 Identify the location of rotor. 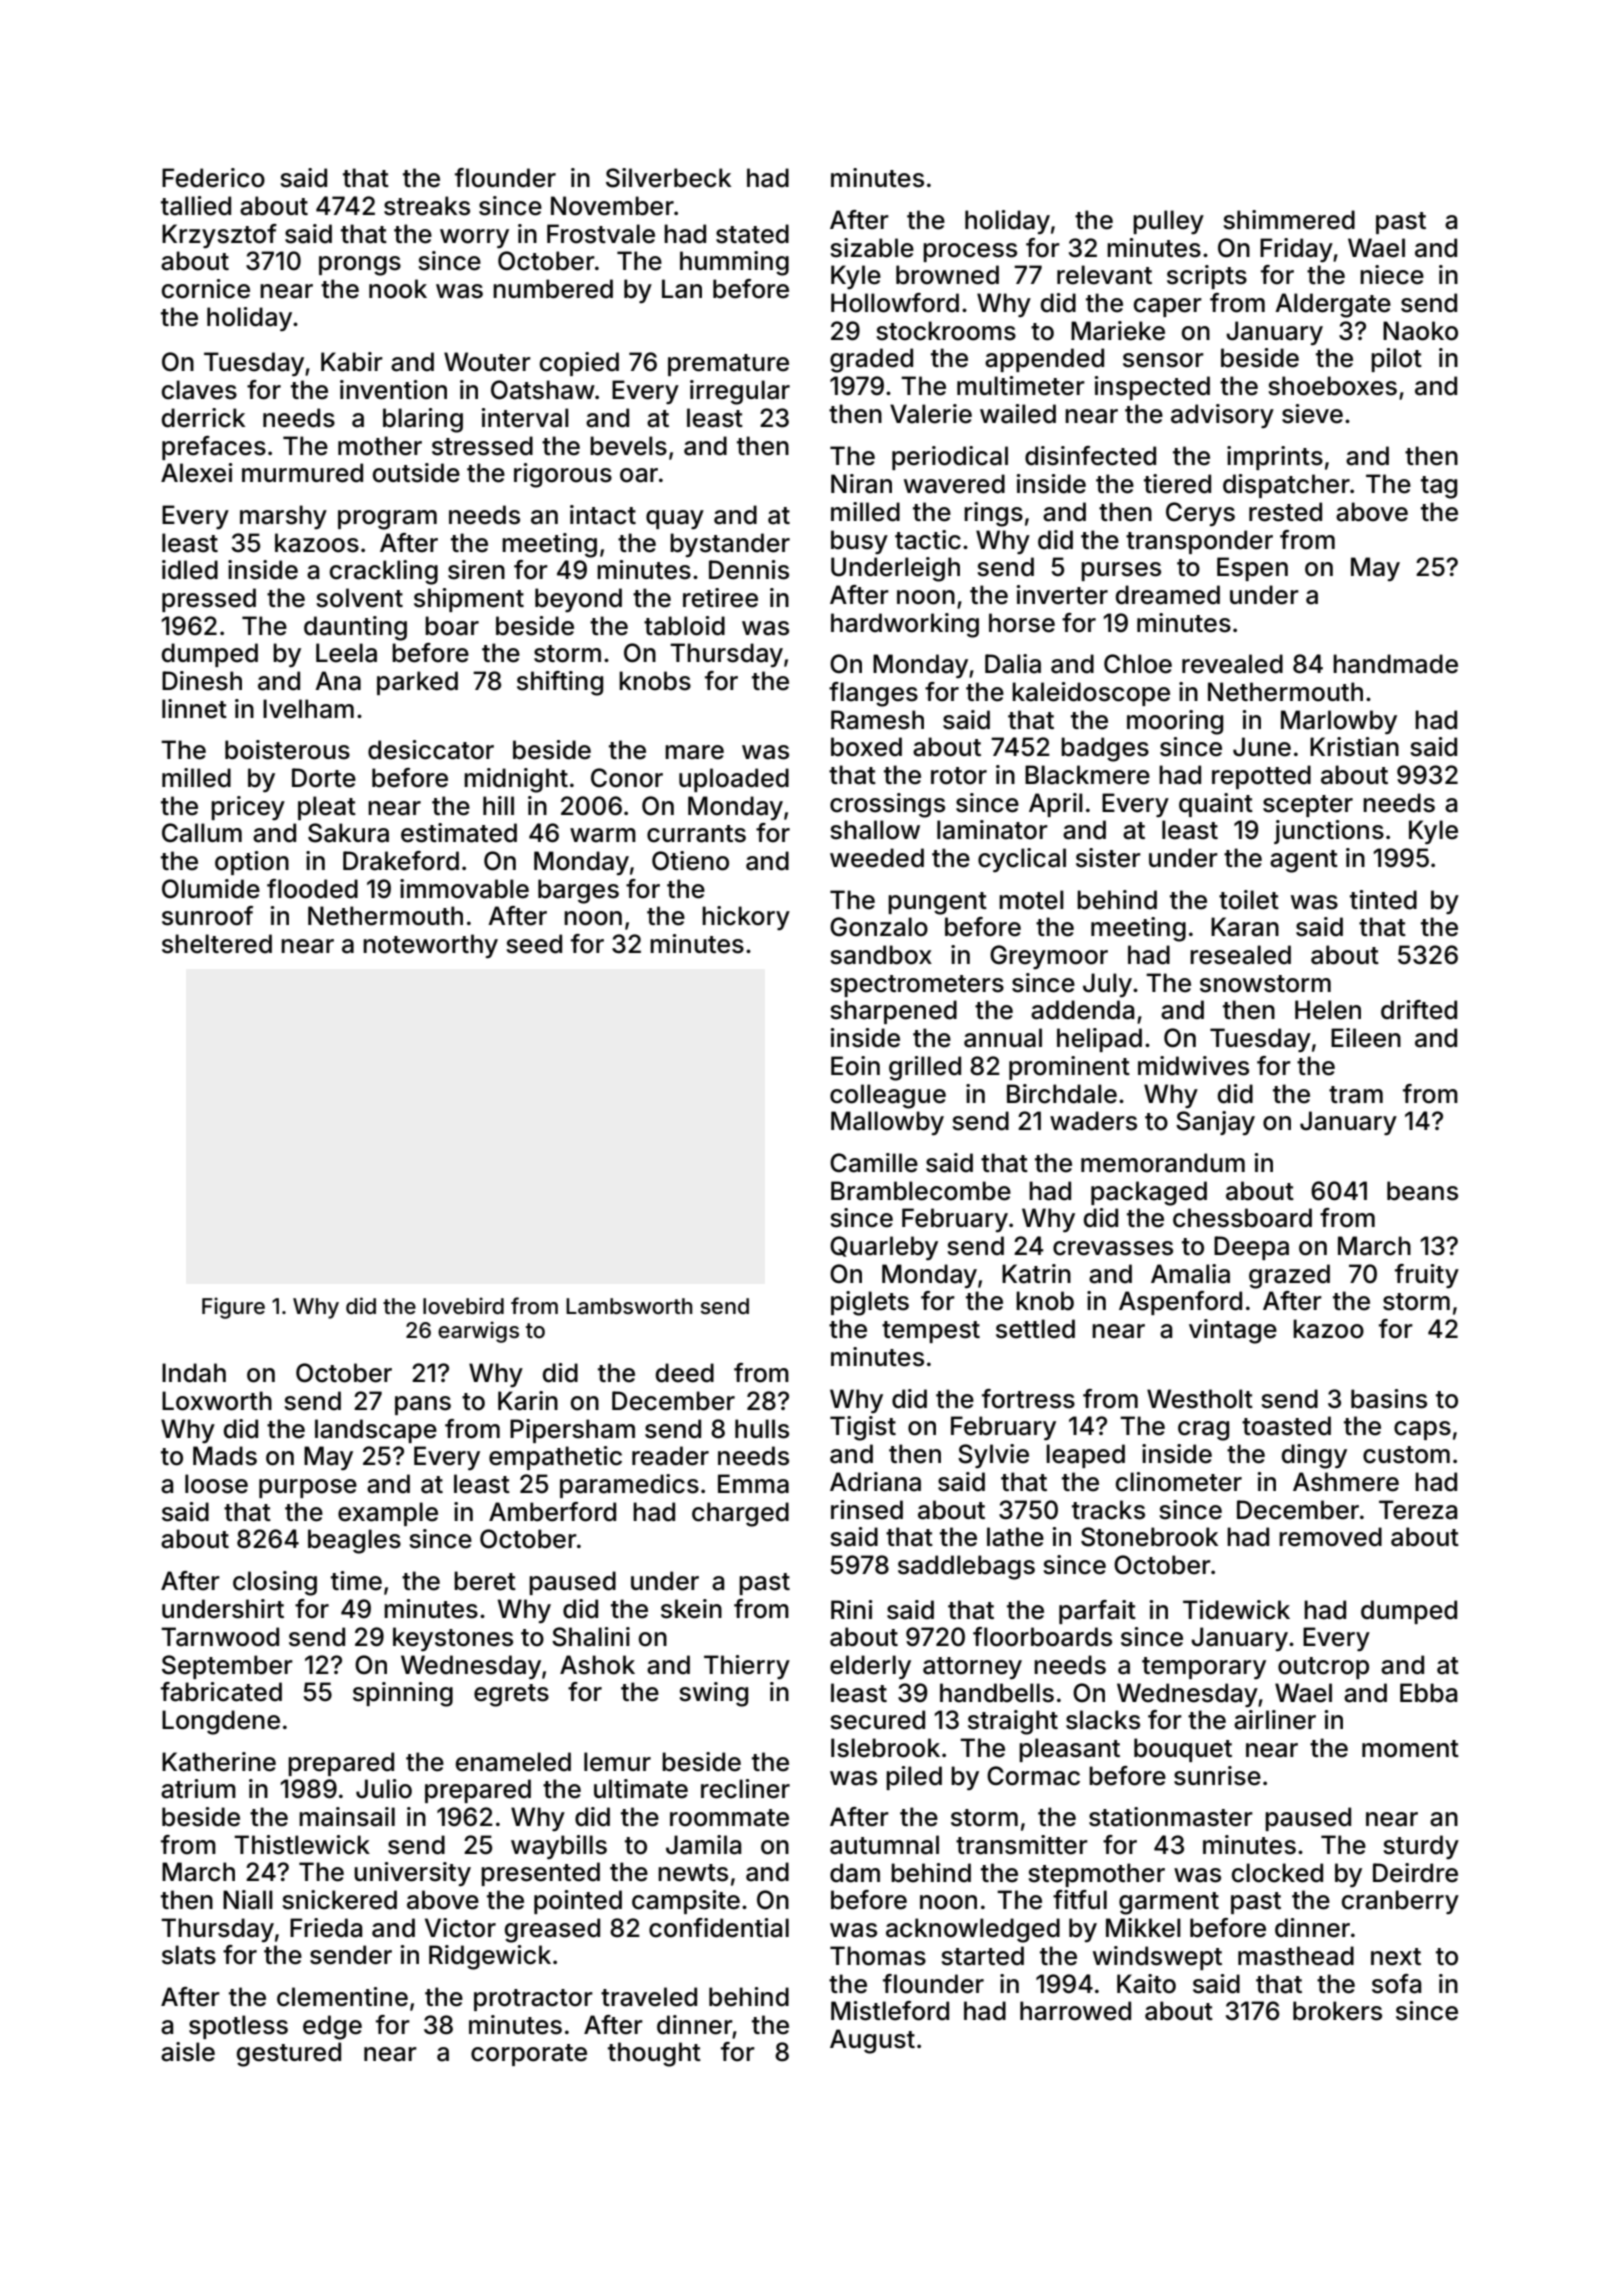
(959, 776).
